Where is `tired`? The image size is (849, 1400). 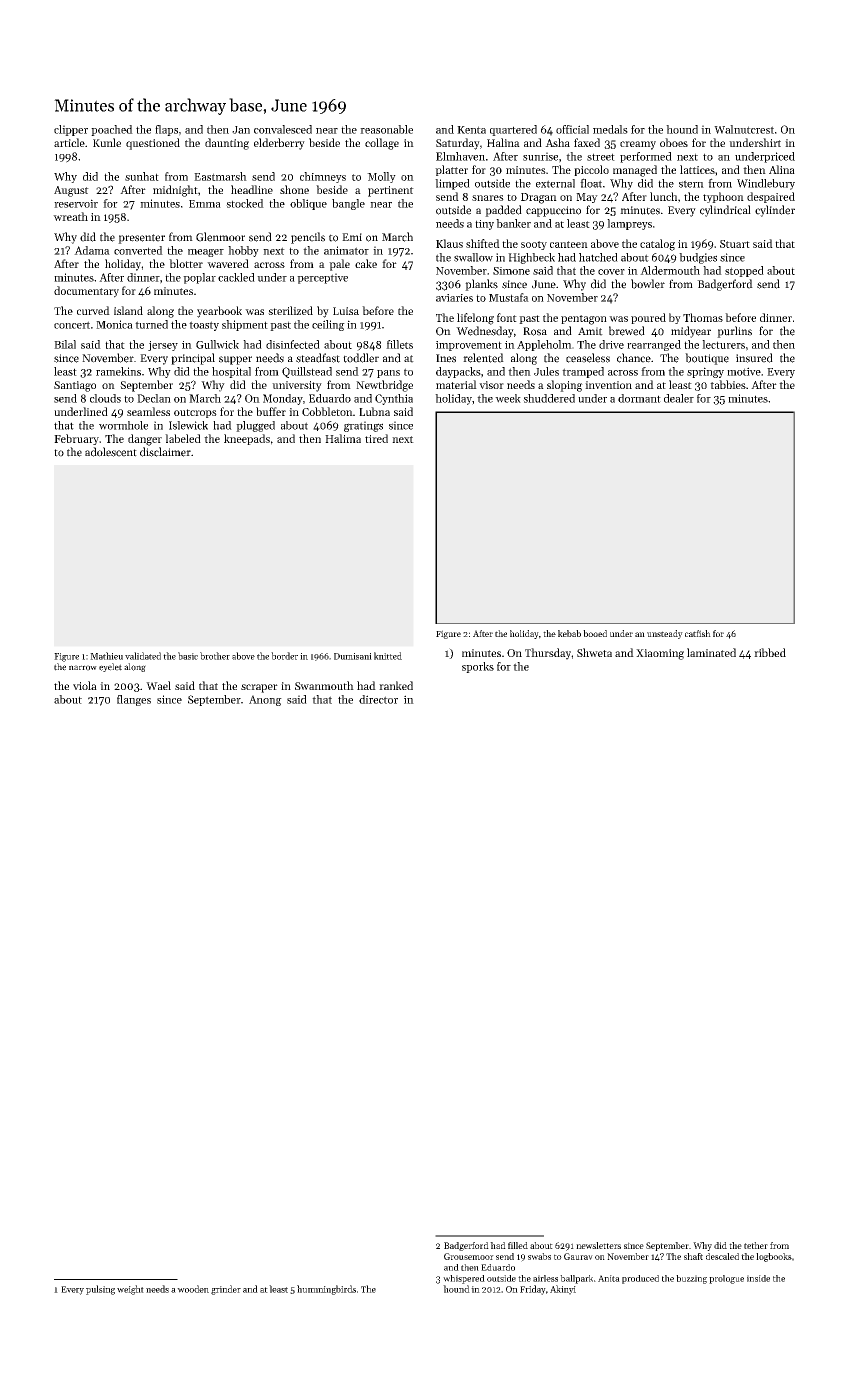 tired is located at coordinates (376, 438).
